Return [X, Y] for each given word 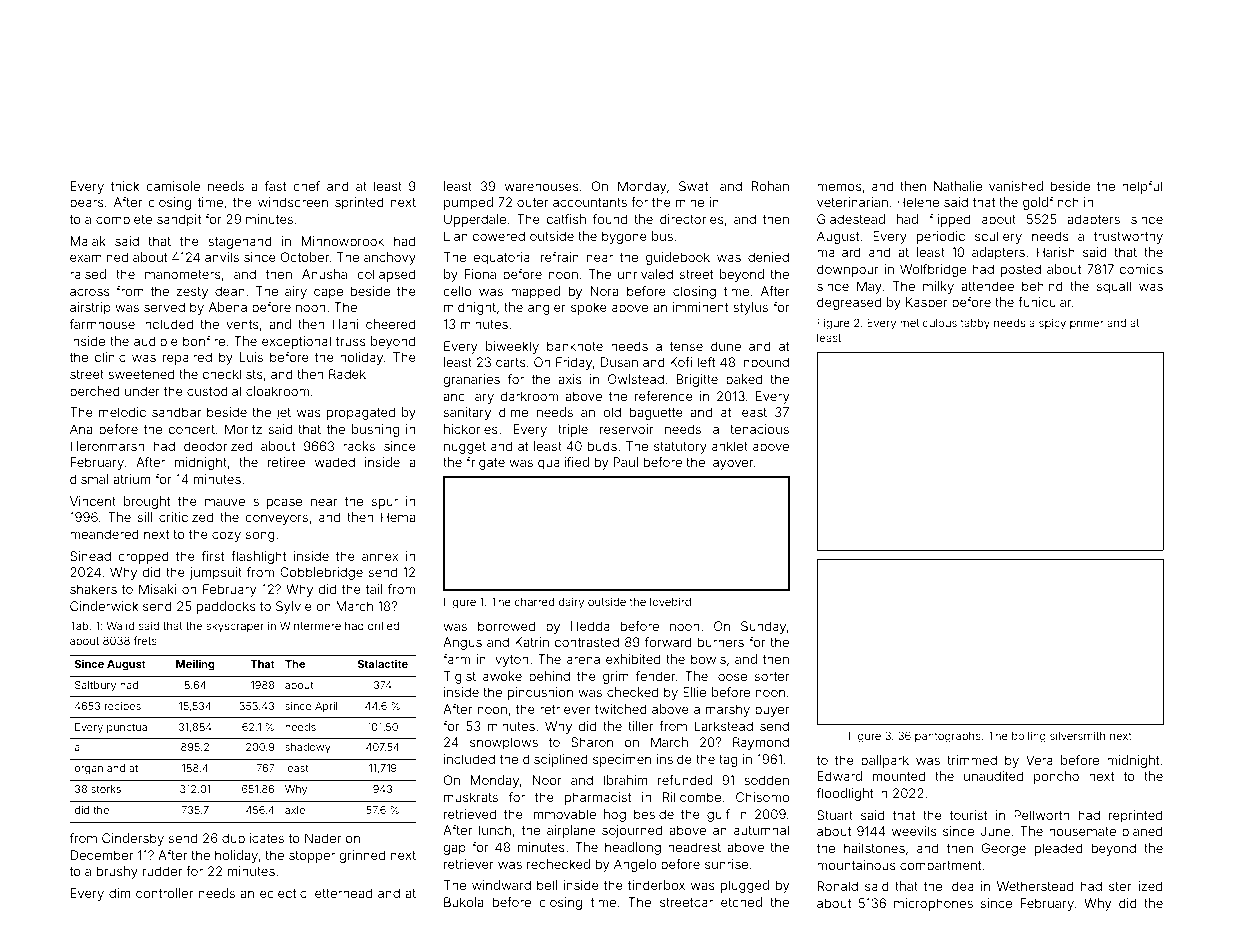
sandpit [179, 220]
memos [839, 187]
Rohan [770, 186]
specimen [622, 760]
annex [380, 557]
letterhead [342, 893]
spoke [589, 308]
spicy [1052, 324]
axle [295, 810]
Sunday [763, 627]
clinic [110, 357]
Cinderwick [104, 606]
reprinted [1135, 816]
